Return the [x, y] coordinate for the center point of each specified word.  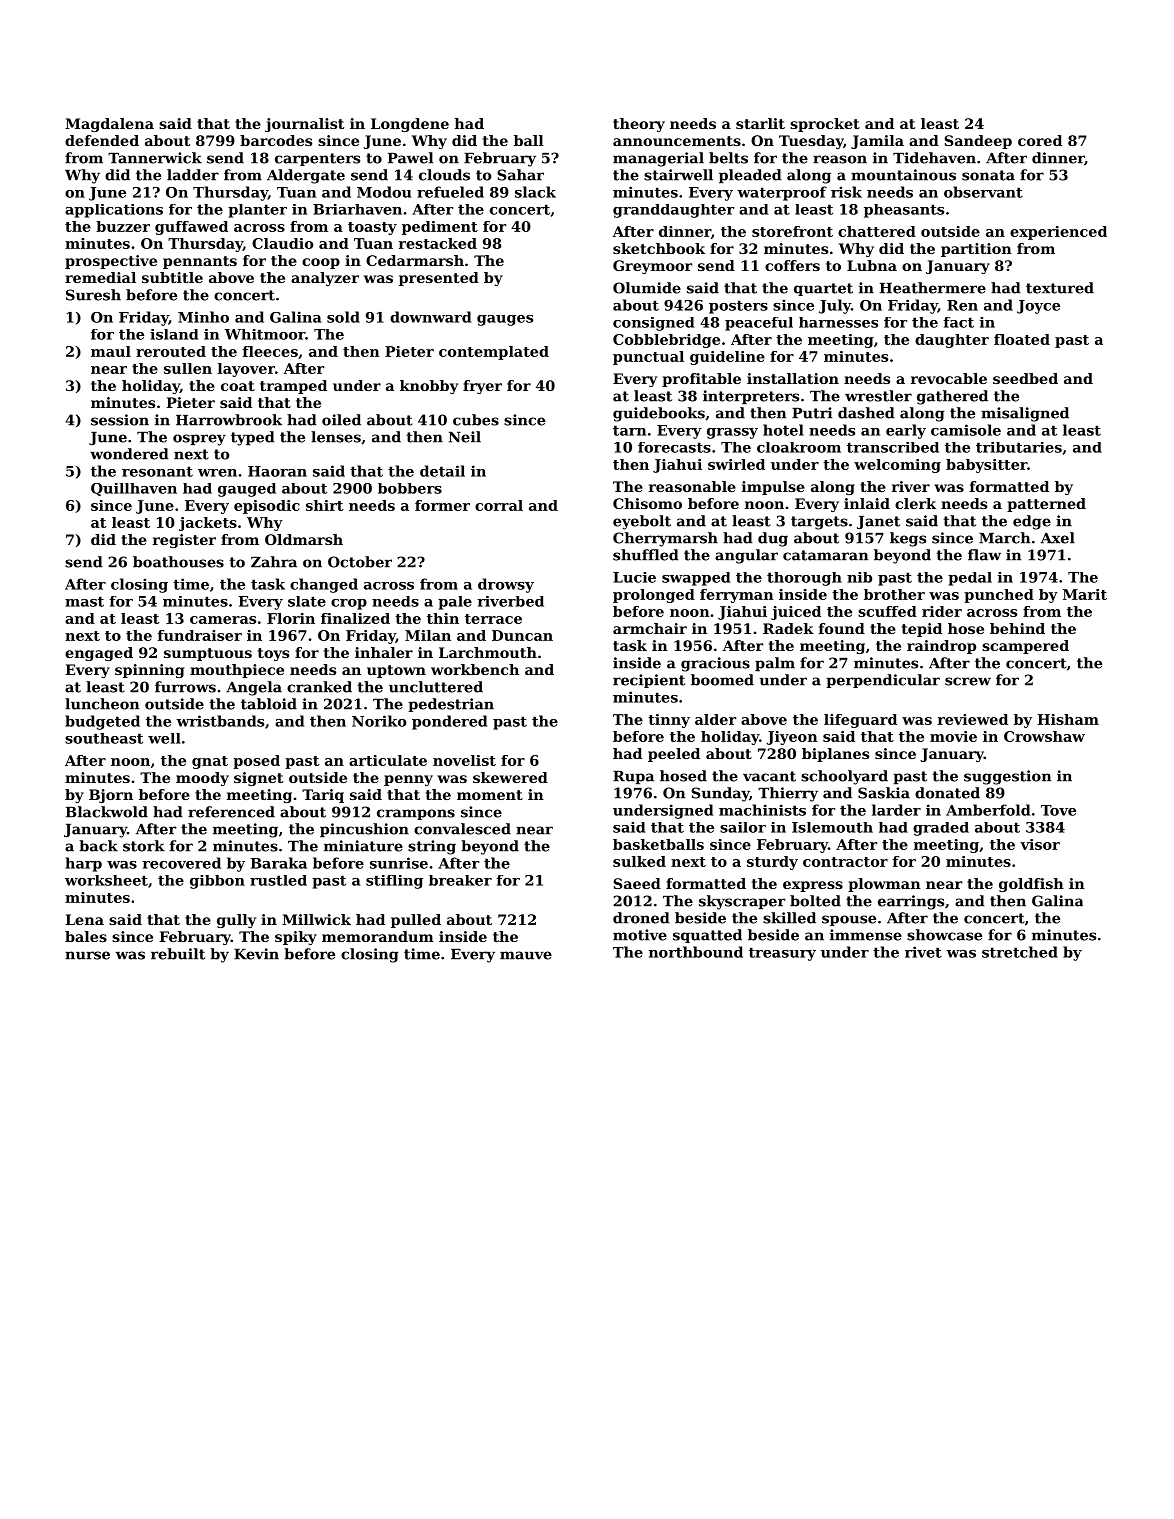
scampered [1025, 647]
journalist [304, 125]
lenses [336, 437]
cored [1040, 140]
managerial [658, 159]
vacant [769, 776]
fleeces [270, 351]
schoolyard [844, 777]
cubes [476, 420]
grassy [732, 433]
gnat [210, 762]
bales [86, 936]
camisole [966, 430]
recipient [649, 681]
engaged [99, 654]
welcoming [897, 466]
